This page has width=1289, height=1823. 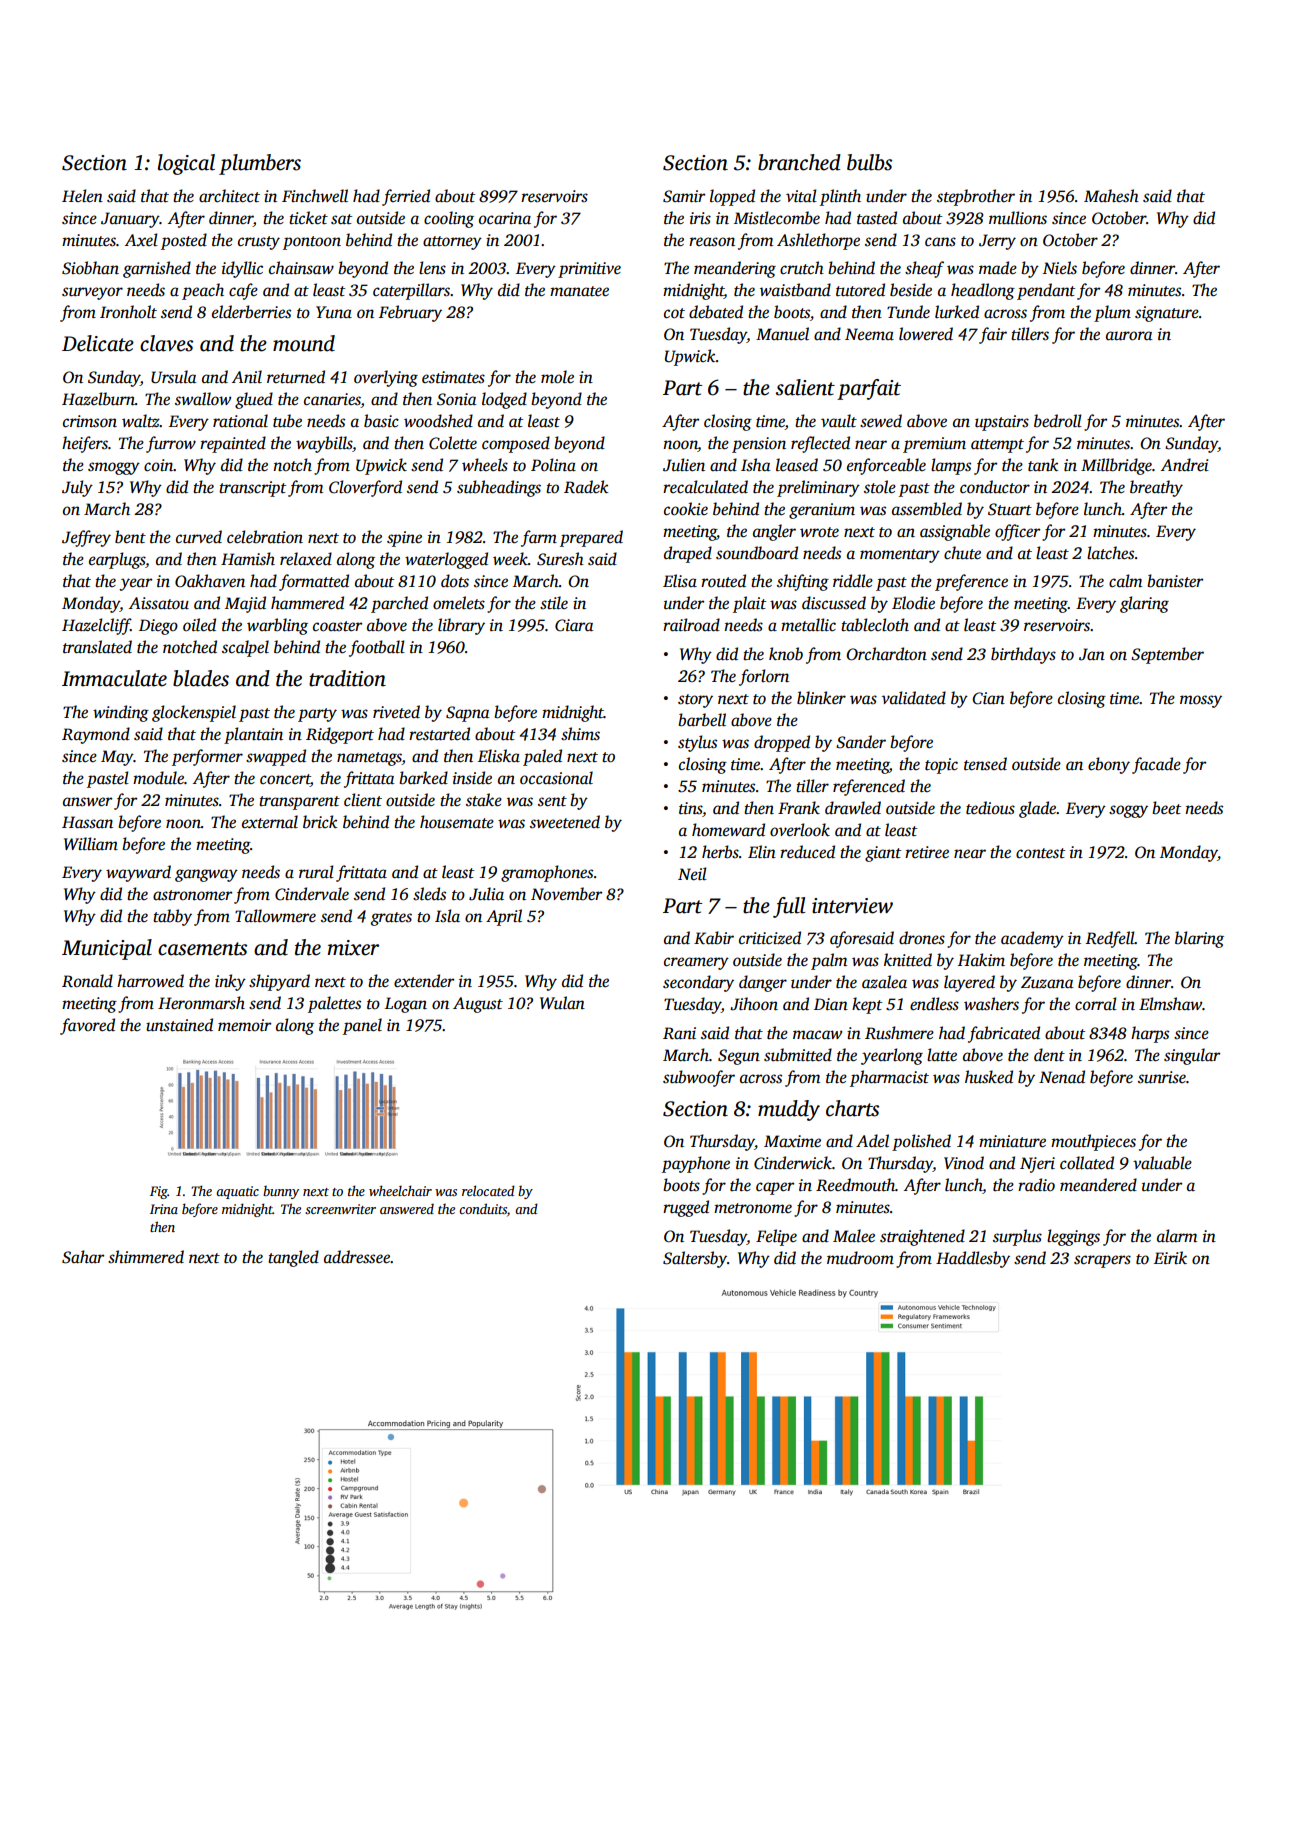 I want to click on knob, so click(x=786, y=653).
